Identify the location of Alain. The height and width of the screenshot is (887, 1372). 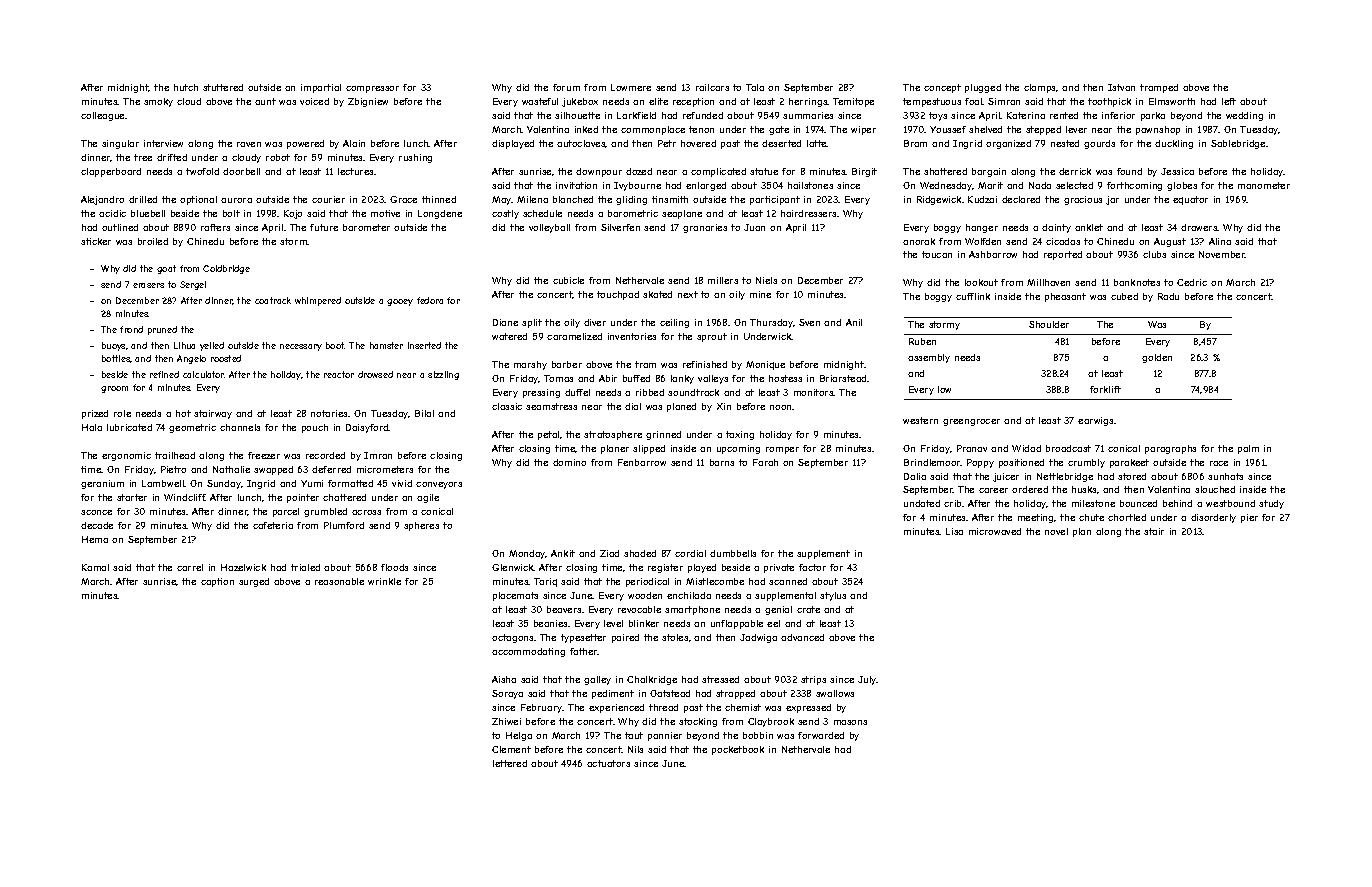
(354, 143).
